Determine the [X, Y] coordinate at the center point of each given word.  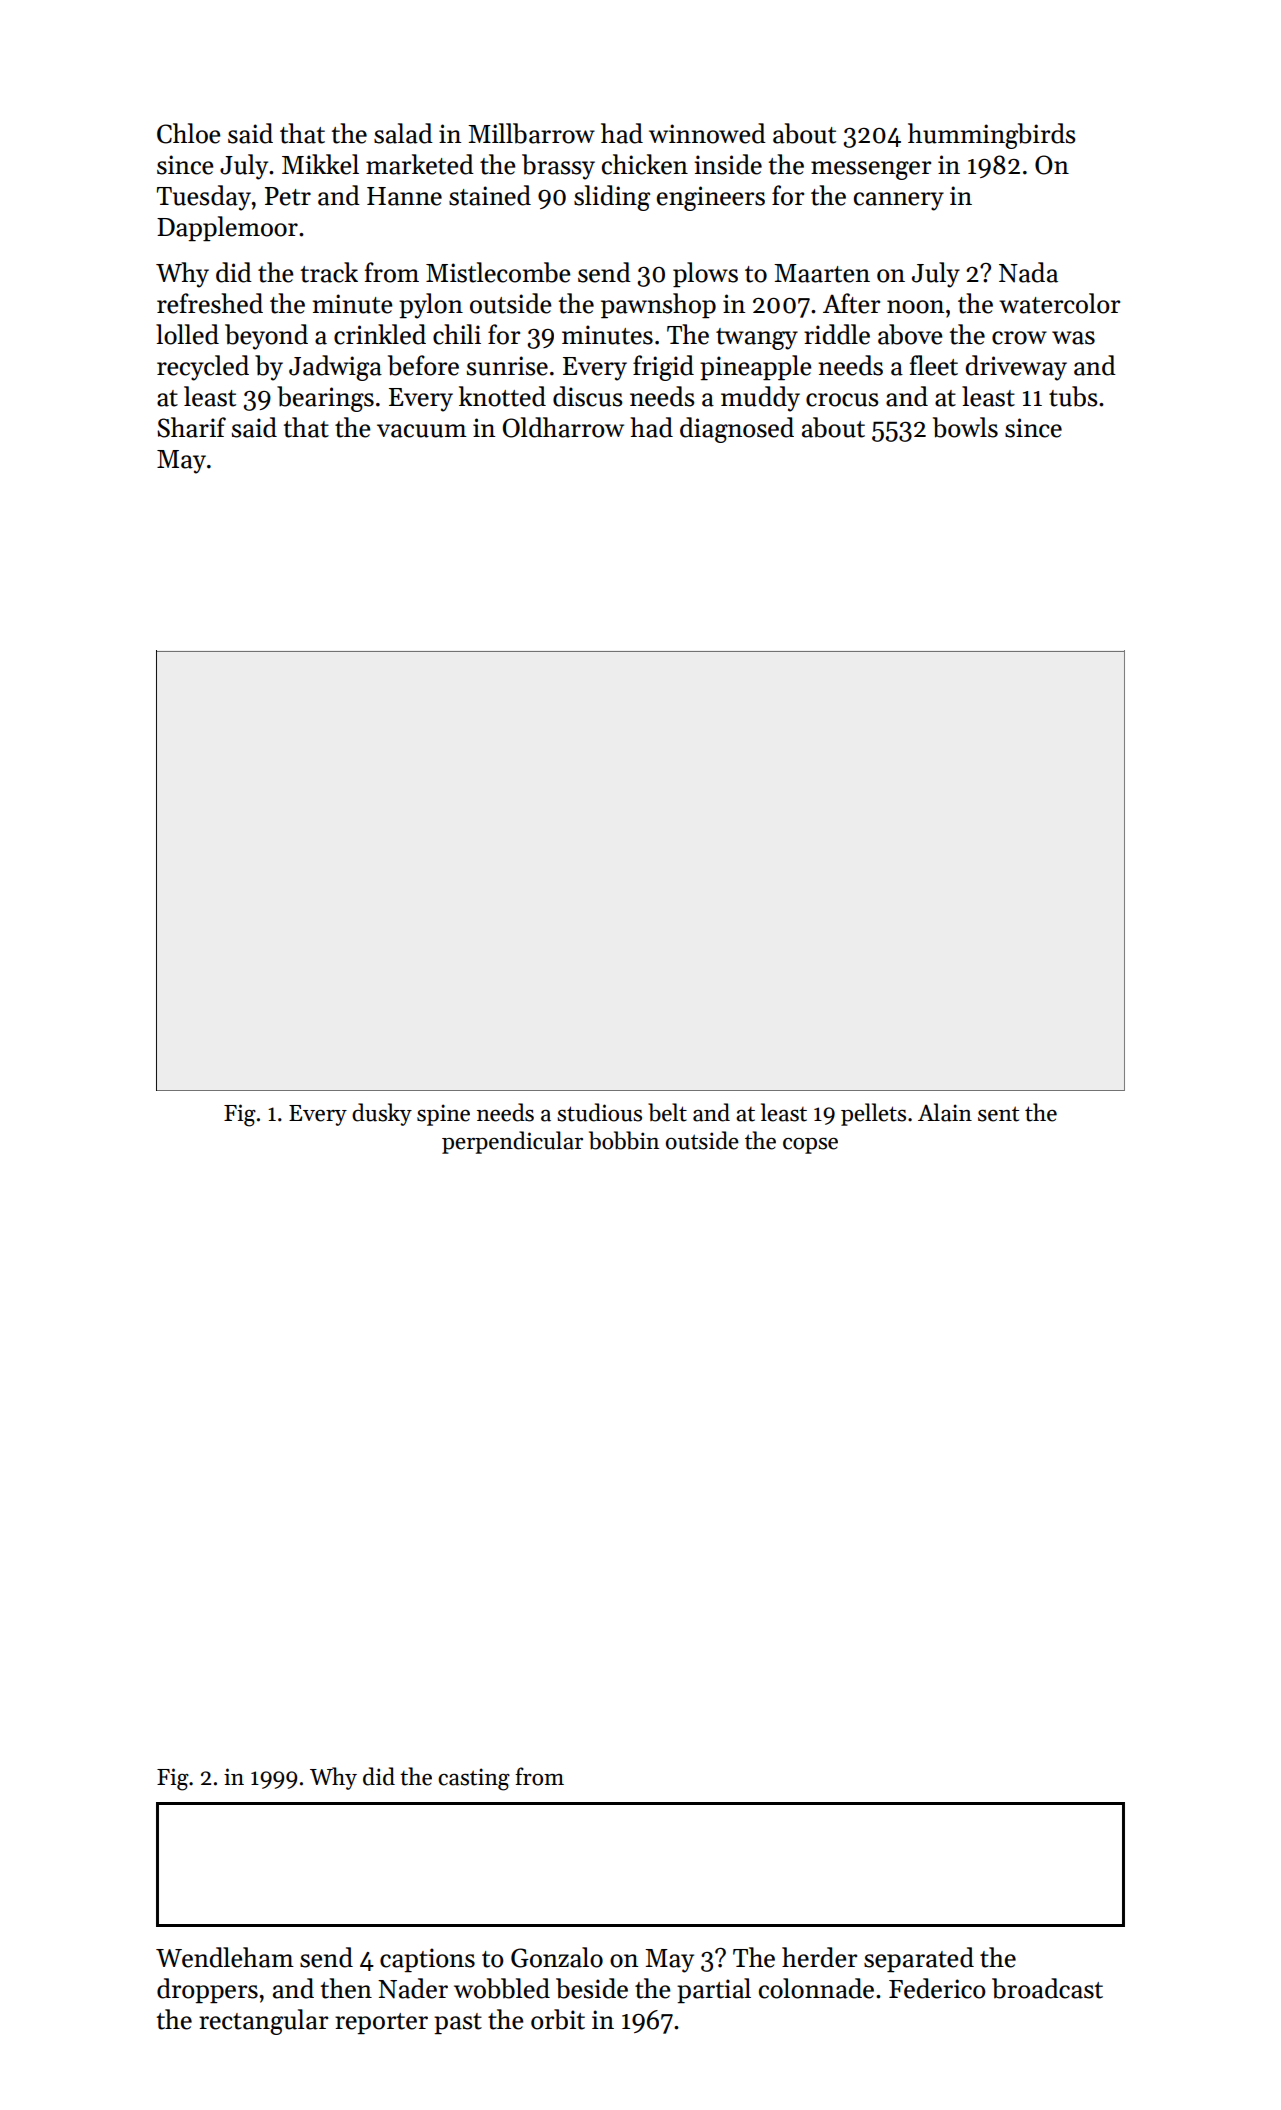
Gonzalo [557, 1957]
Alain [945, 1112]
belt [667, 1112]
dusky [382, 1114]
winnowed [707, 133]
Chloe [189, 133]
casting [474, 1779]
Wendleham [225, 1957]
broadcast [1047, 1988]
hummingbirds [992, 136]
